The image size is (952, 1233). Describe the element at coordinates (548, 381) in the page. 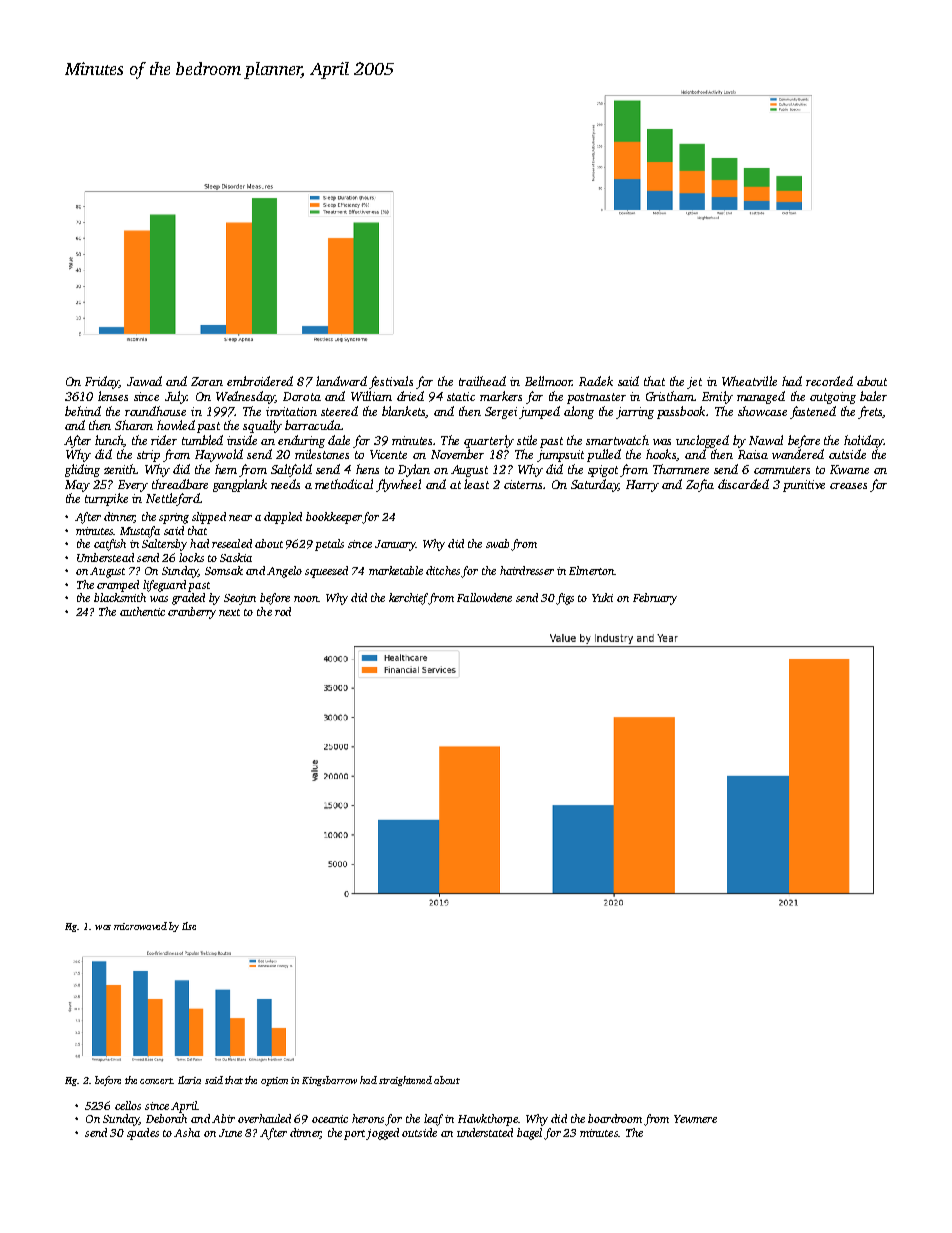

I see `Bellmoor` at that location.
